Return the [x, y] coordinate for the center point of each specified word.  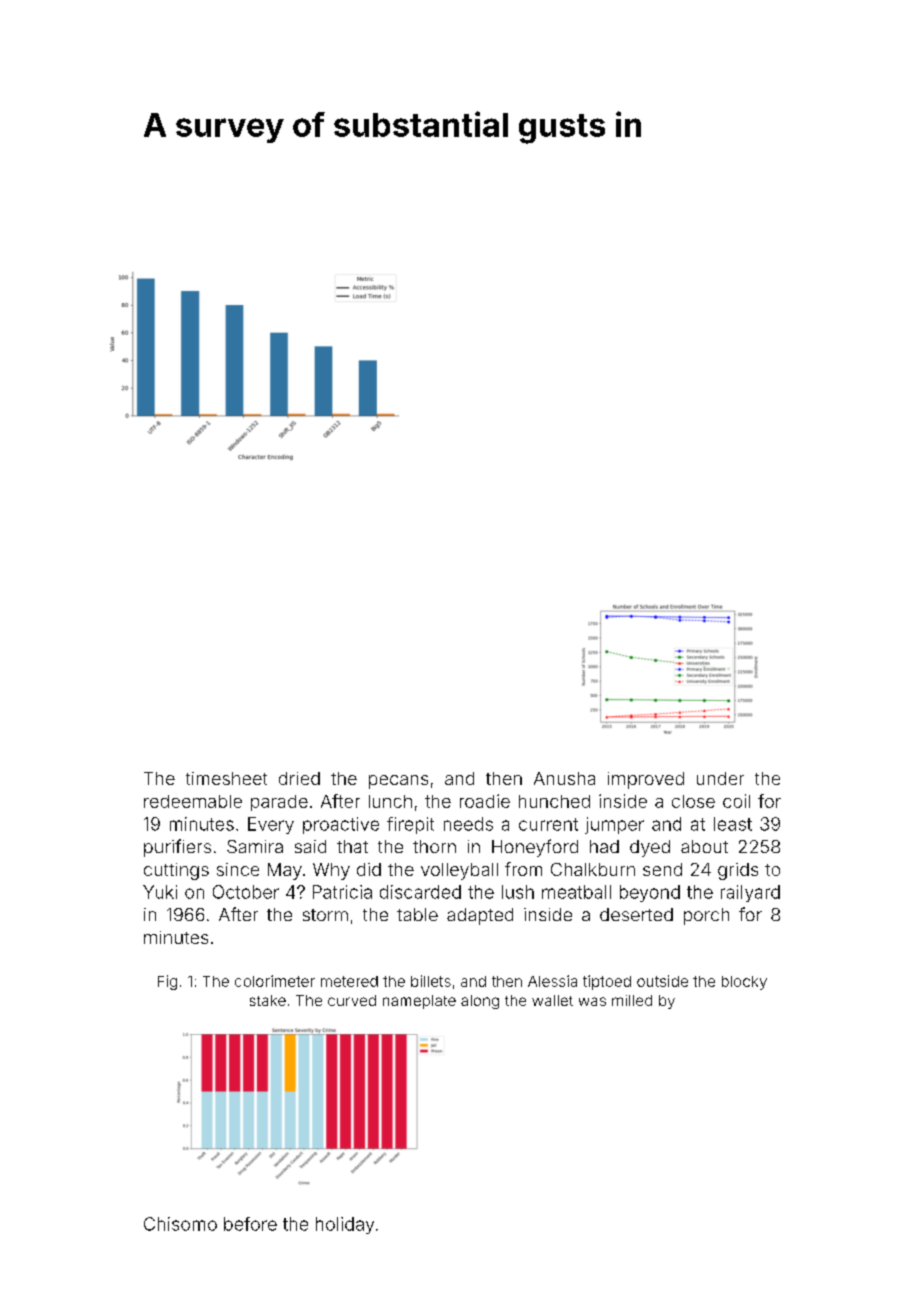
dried [299, 778]
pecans [398, 782]
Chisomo [180, 1224]
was [592, 1001]
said [310, 846]
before [250, 1224]
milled [632, 1000]
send [662, 869]
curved [352, 1000]
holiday [345, 1225]
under [720, 778]
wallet [552, 1000]
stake [268, 1000]
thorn [434, 846]
